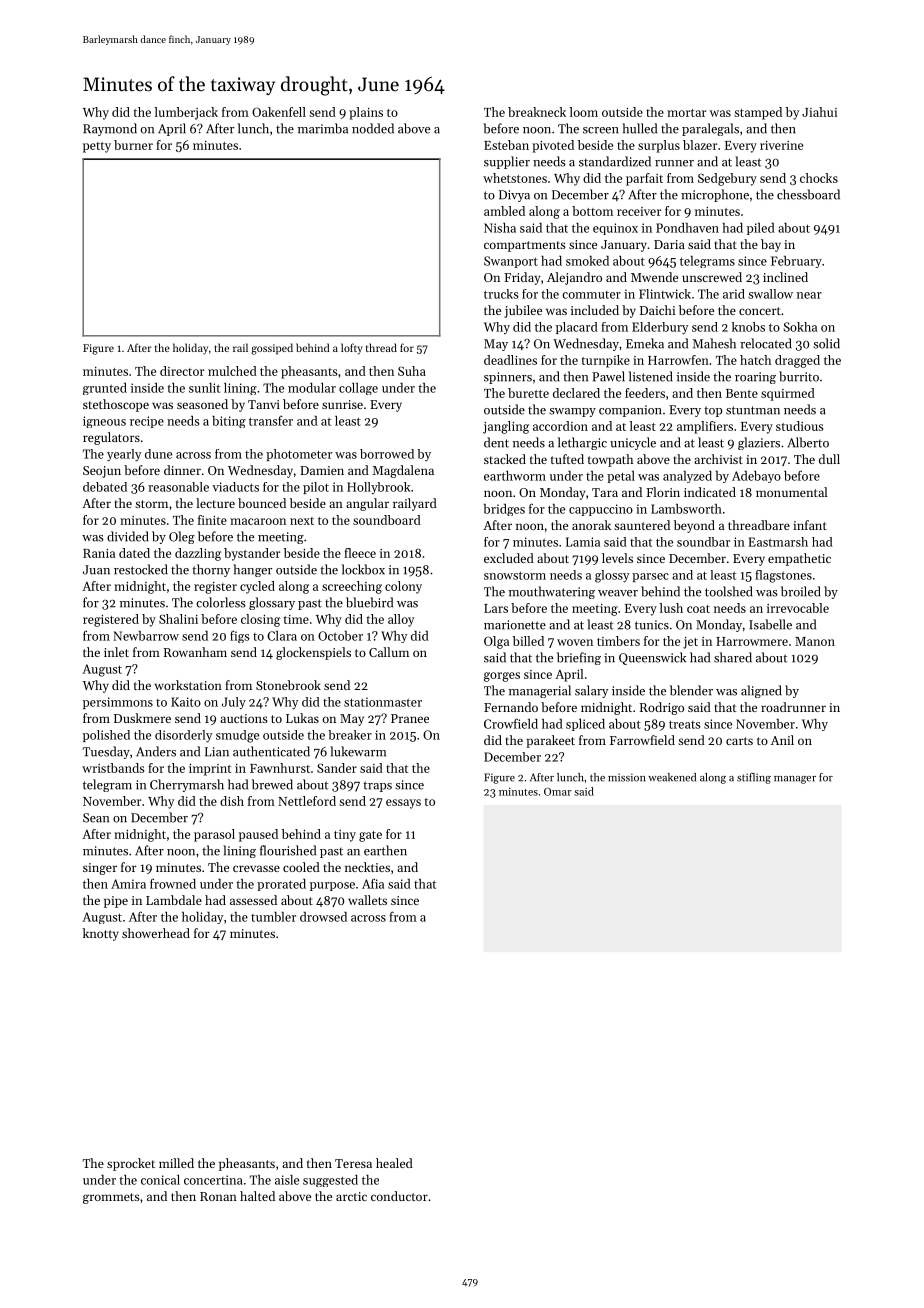 This screenshot has height=1308, width=924. I want to click on standardized, so click(615, 161).
